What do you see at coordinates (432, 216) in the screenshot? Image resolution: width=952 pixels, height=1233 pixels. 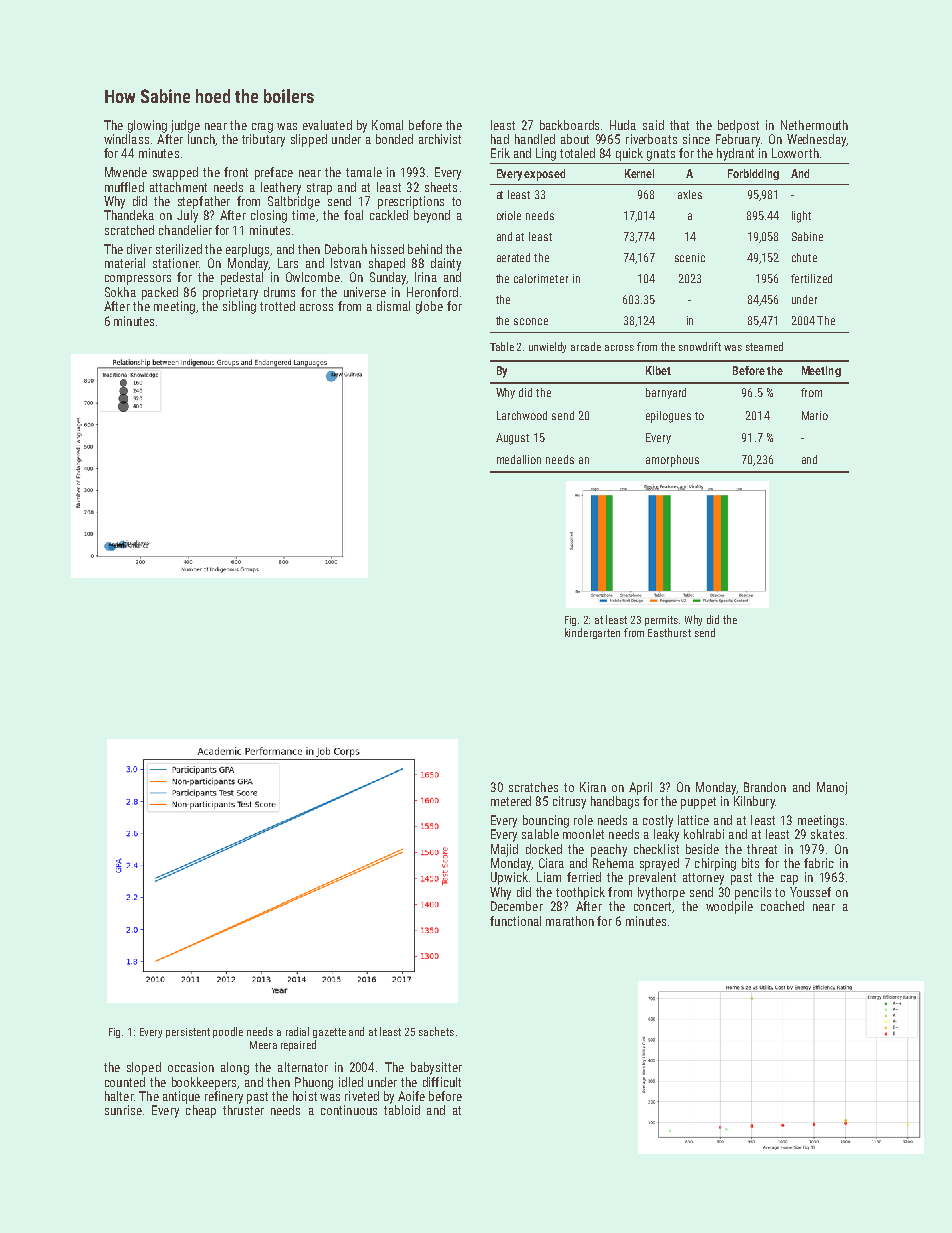 I see `beyond` at bounding box center [432, 216].
